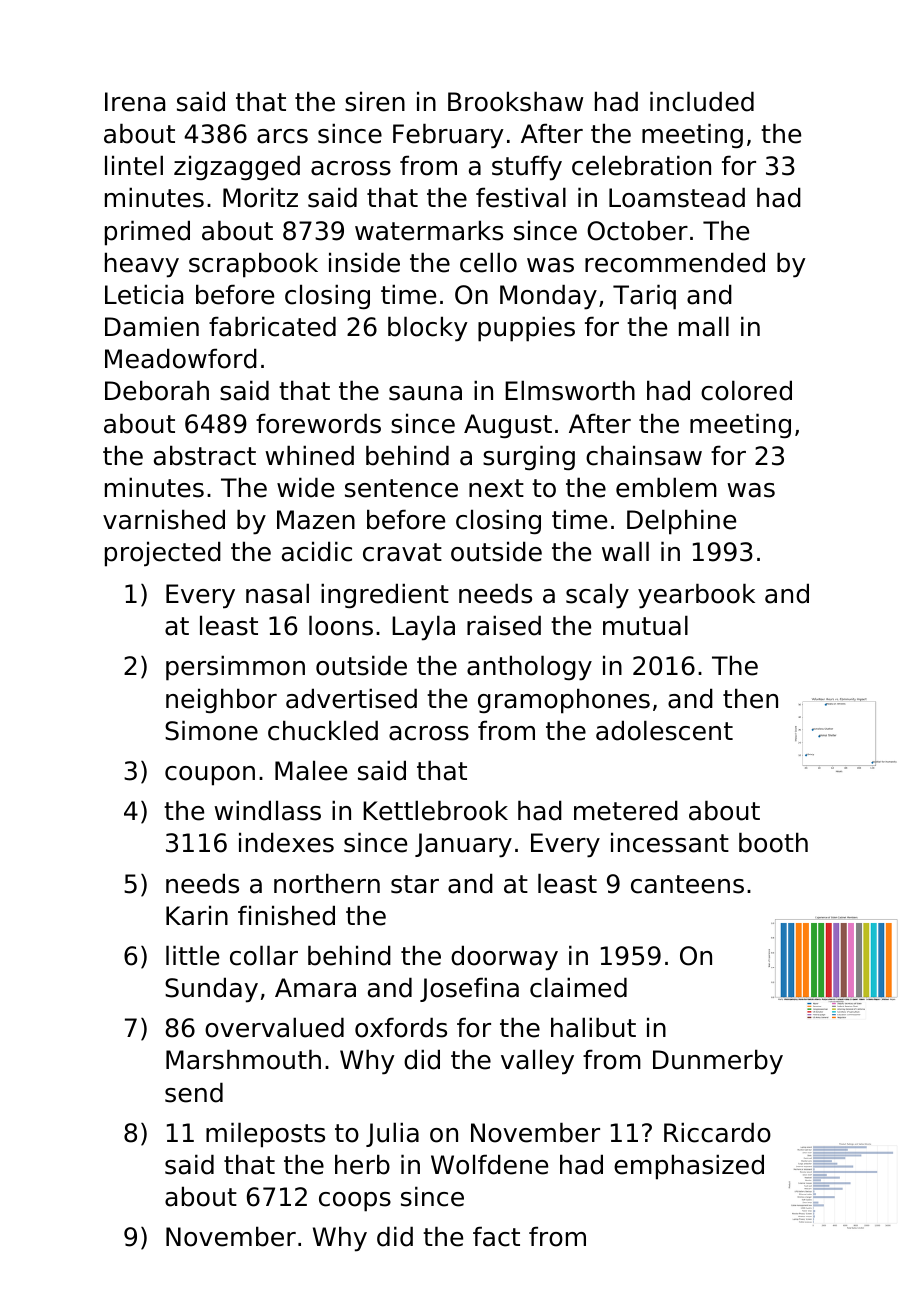 The height and width of the screenshot is (1311, 924). Describe the element at coordinates (260, 197) in the screenshot. I see `Moritz` at that location.
